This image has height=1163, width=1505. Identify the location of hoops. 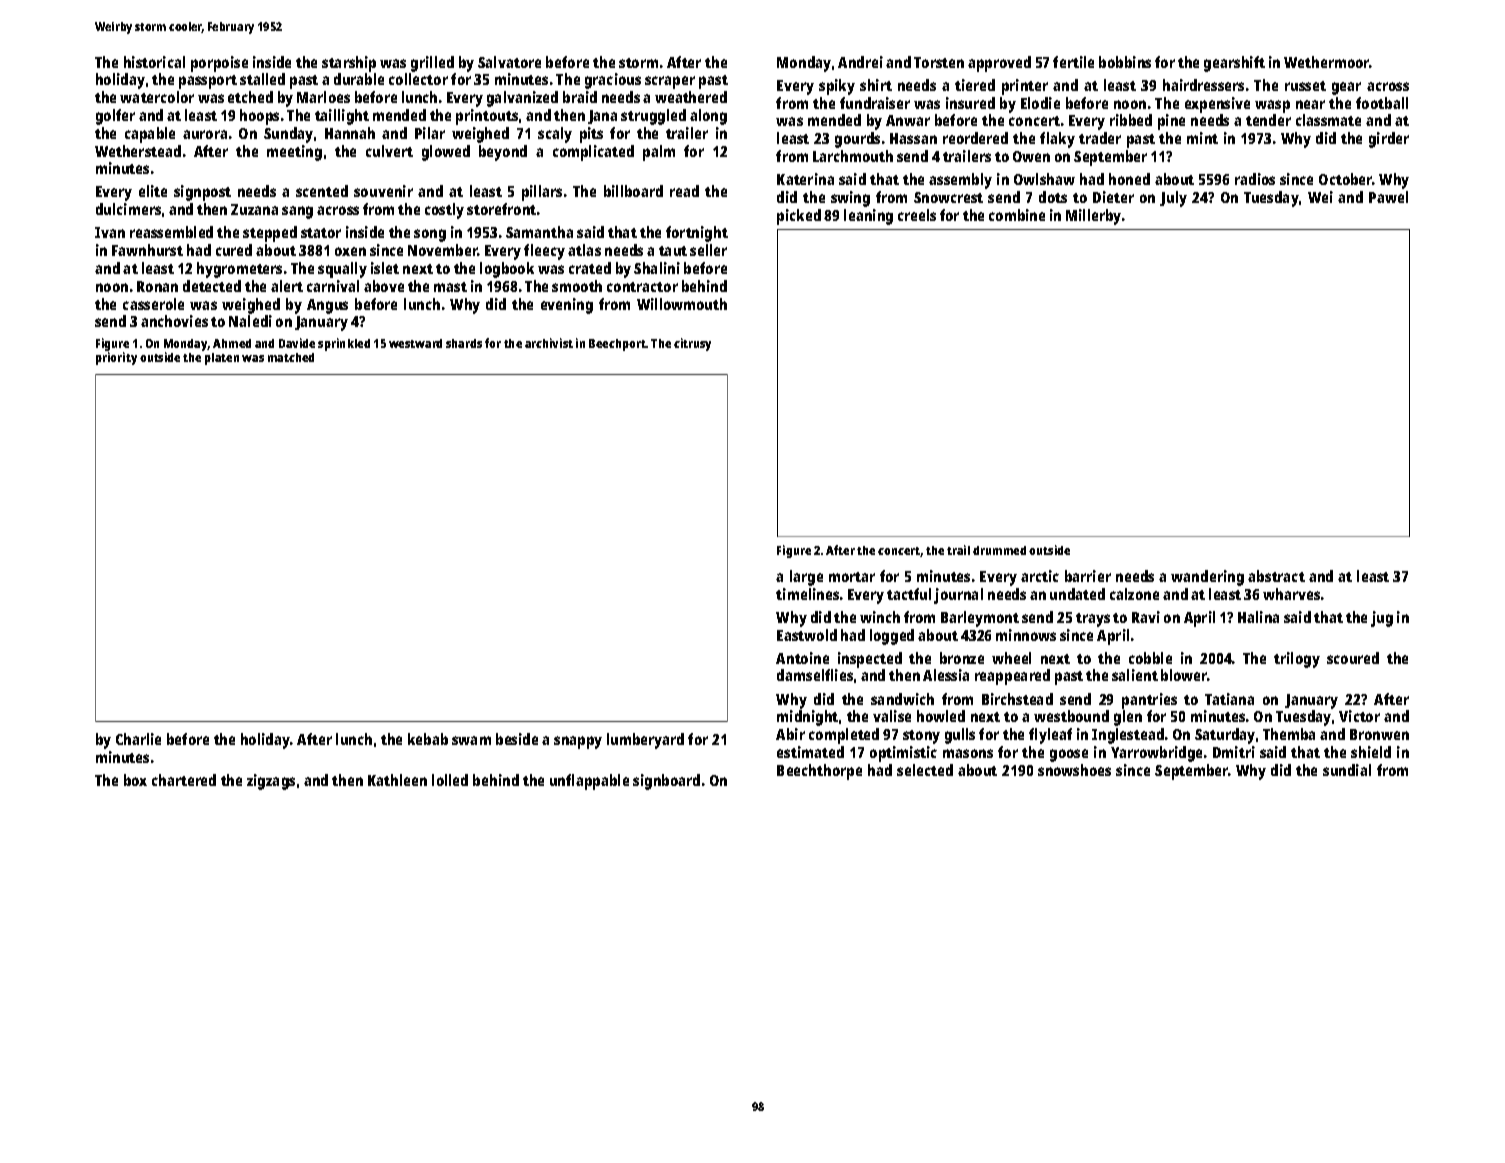
(259, 117).
